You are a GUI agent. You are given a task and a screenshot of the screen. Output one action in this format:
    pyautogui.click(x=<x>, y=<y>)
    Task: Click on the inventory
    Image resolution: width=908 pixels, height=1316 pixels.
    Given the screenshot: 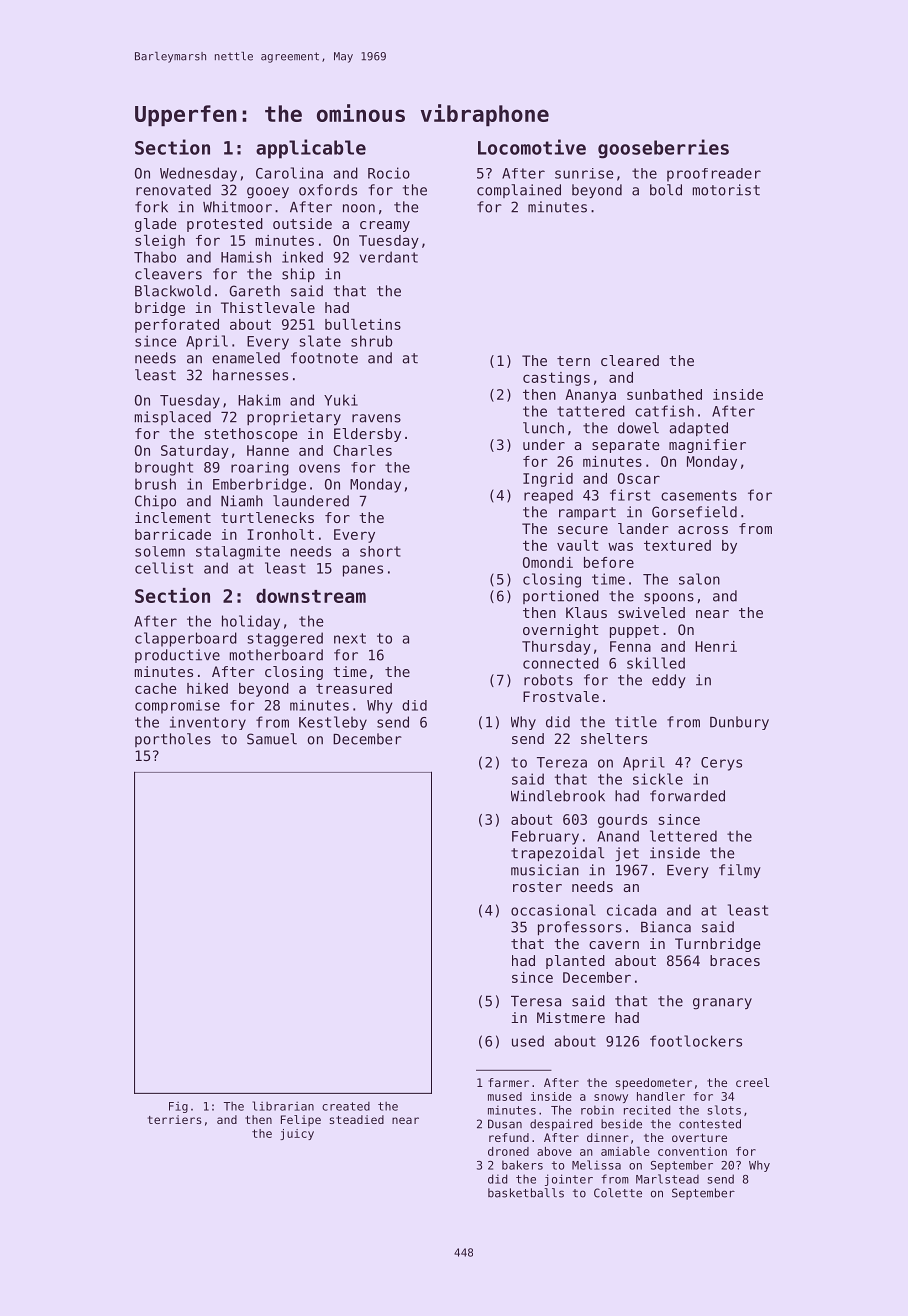 What is the action you would take?
    pyautogui.click(x=208, y=723)
